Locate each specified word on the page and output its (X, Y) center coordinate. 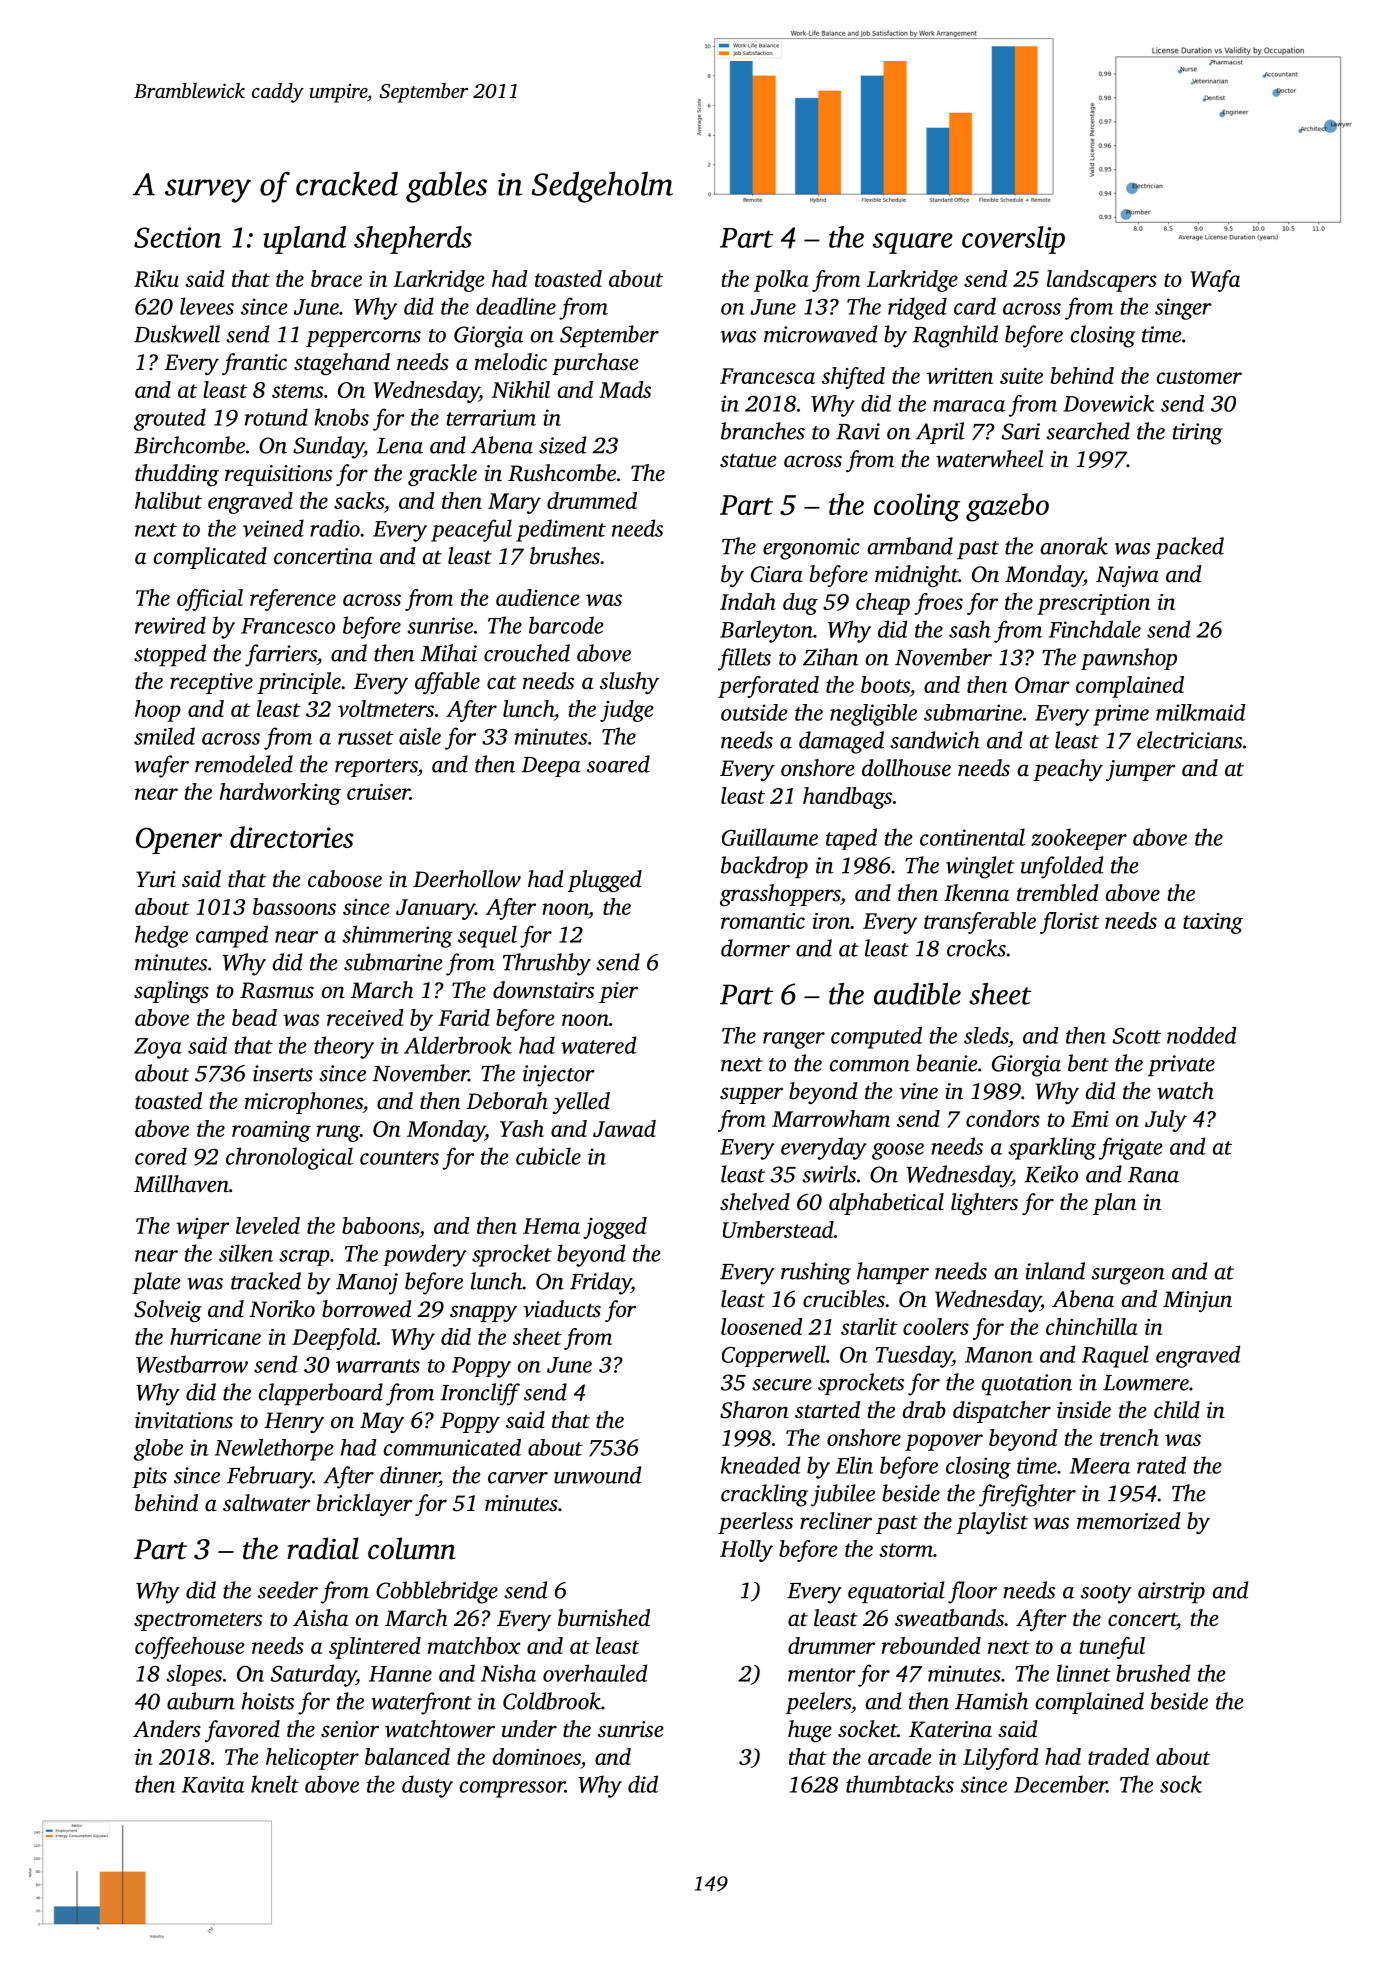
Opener (179, 841)
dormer (755, 948)
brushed (1153, 1673)
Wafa (1215, 281)
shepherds (413, 240)
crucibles (844, 1299)
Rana (1153, 1175)
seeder (288, 1590)
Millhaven (181, 1184)
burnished (604, 1618)
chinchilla (1092, 1326)
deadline (516, 306)
